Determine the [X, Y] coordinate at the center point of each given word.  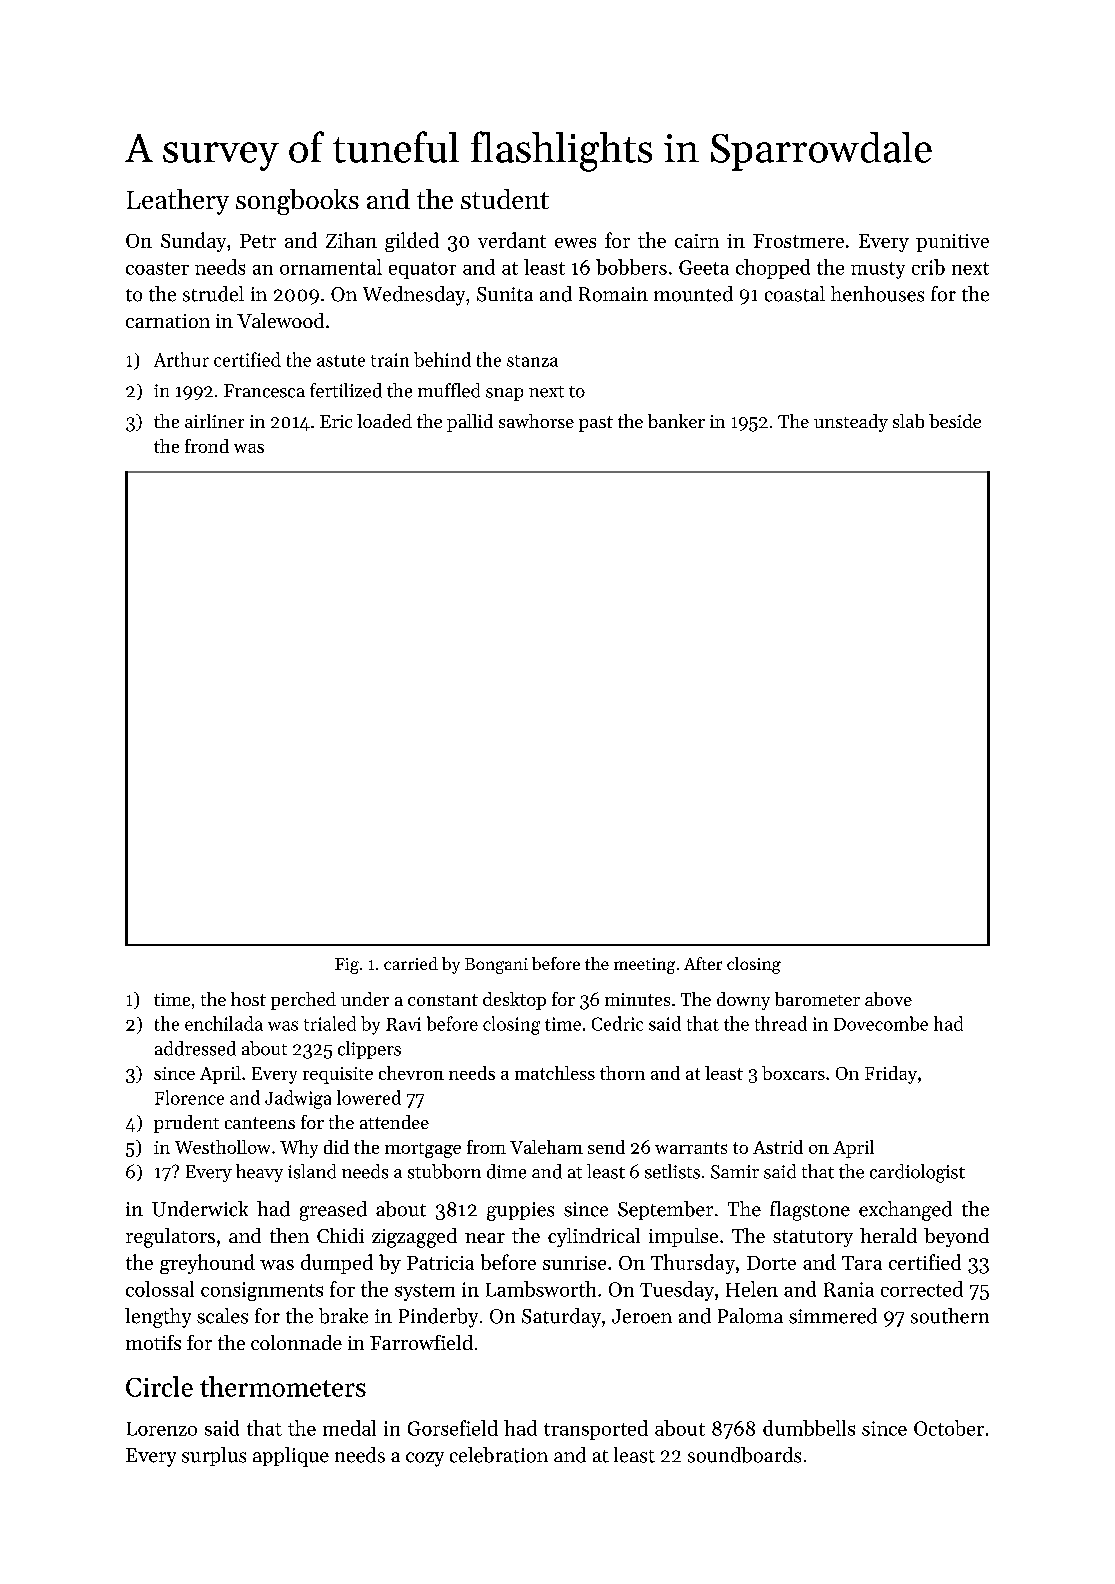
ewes [575, 243]
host [248, 999]
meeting [644, 966]
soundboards [744, 1455]
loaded [384, 421]
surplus [214, 1456]
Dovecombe [881, 1023]
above [888, 999]
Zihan [351, 240]
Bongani [496, 966]
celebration [499, 1455]
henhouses [877, 294]
